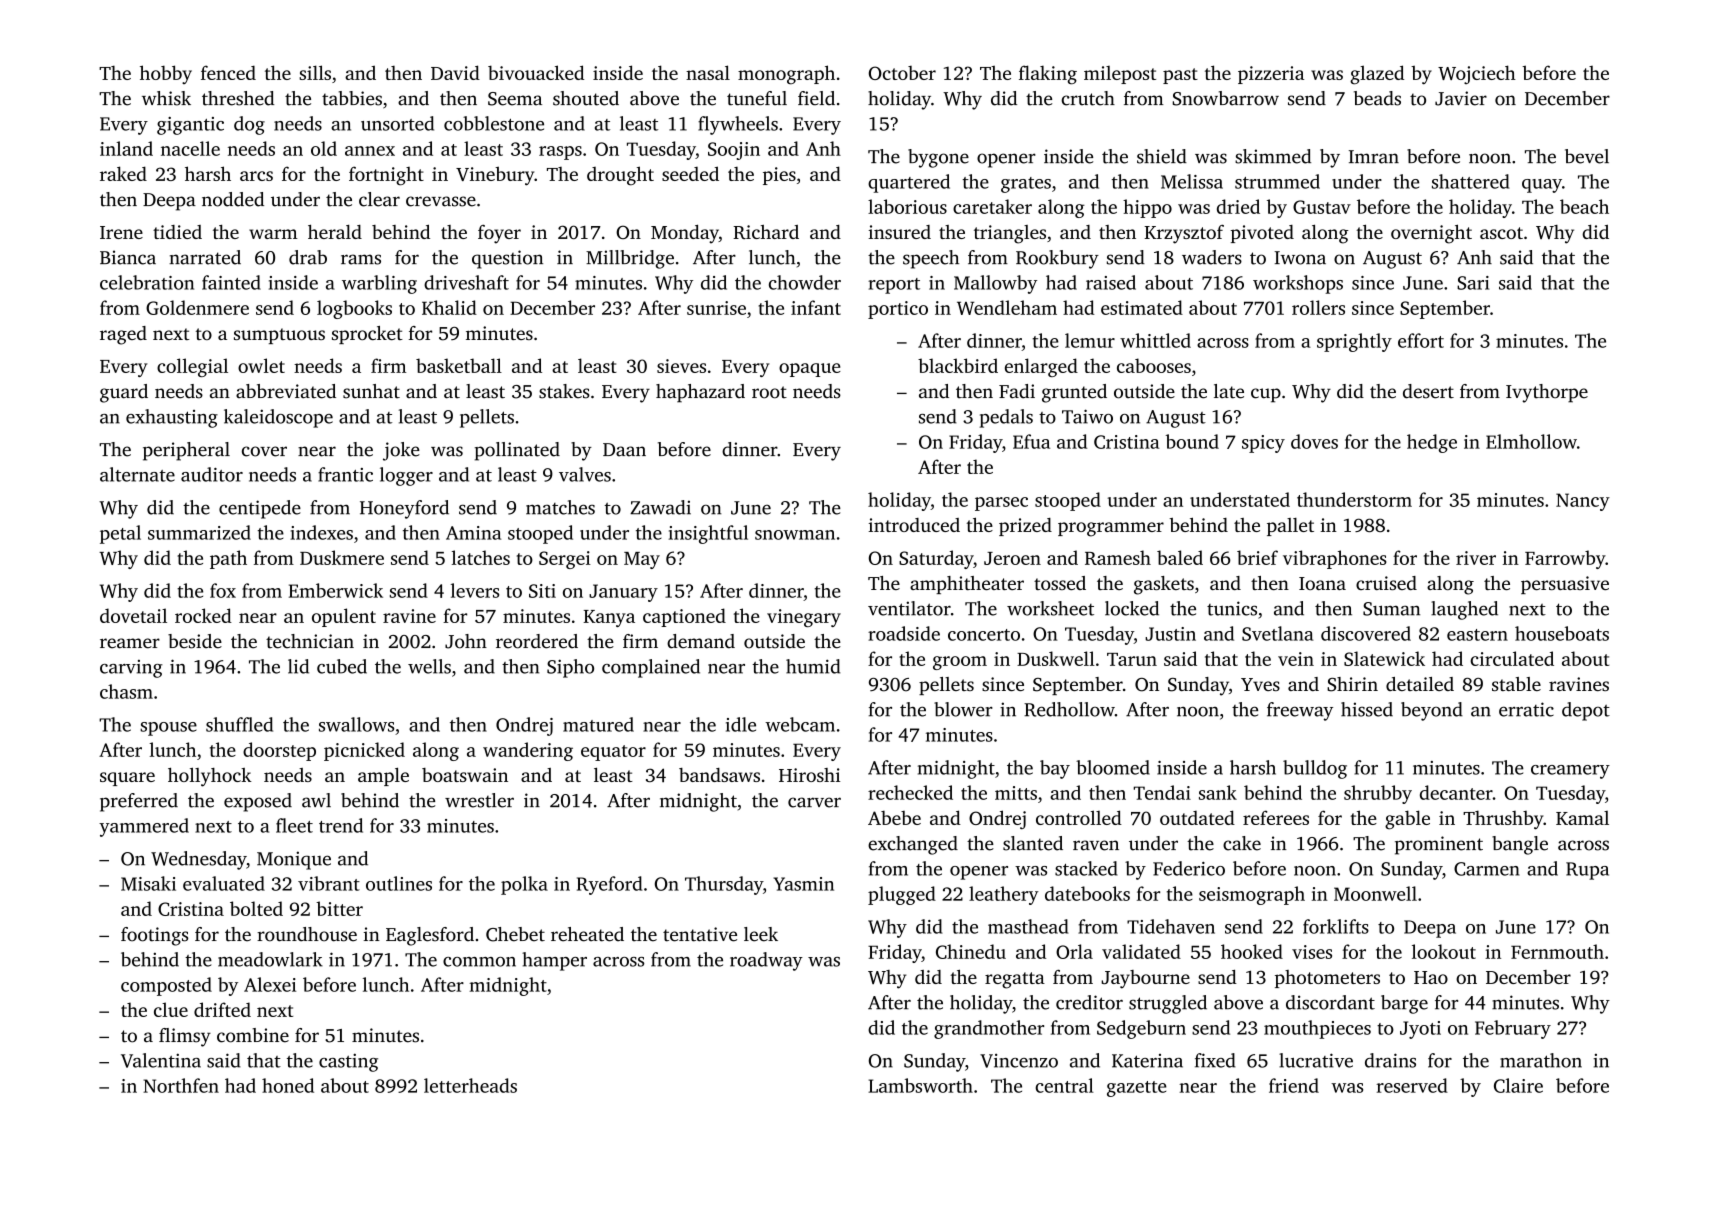  I want to click on hollyhock, so click(210, 777).
